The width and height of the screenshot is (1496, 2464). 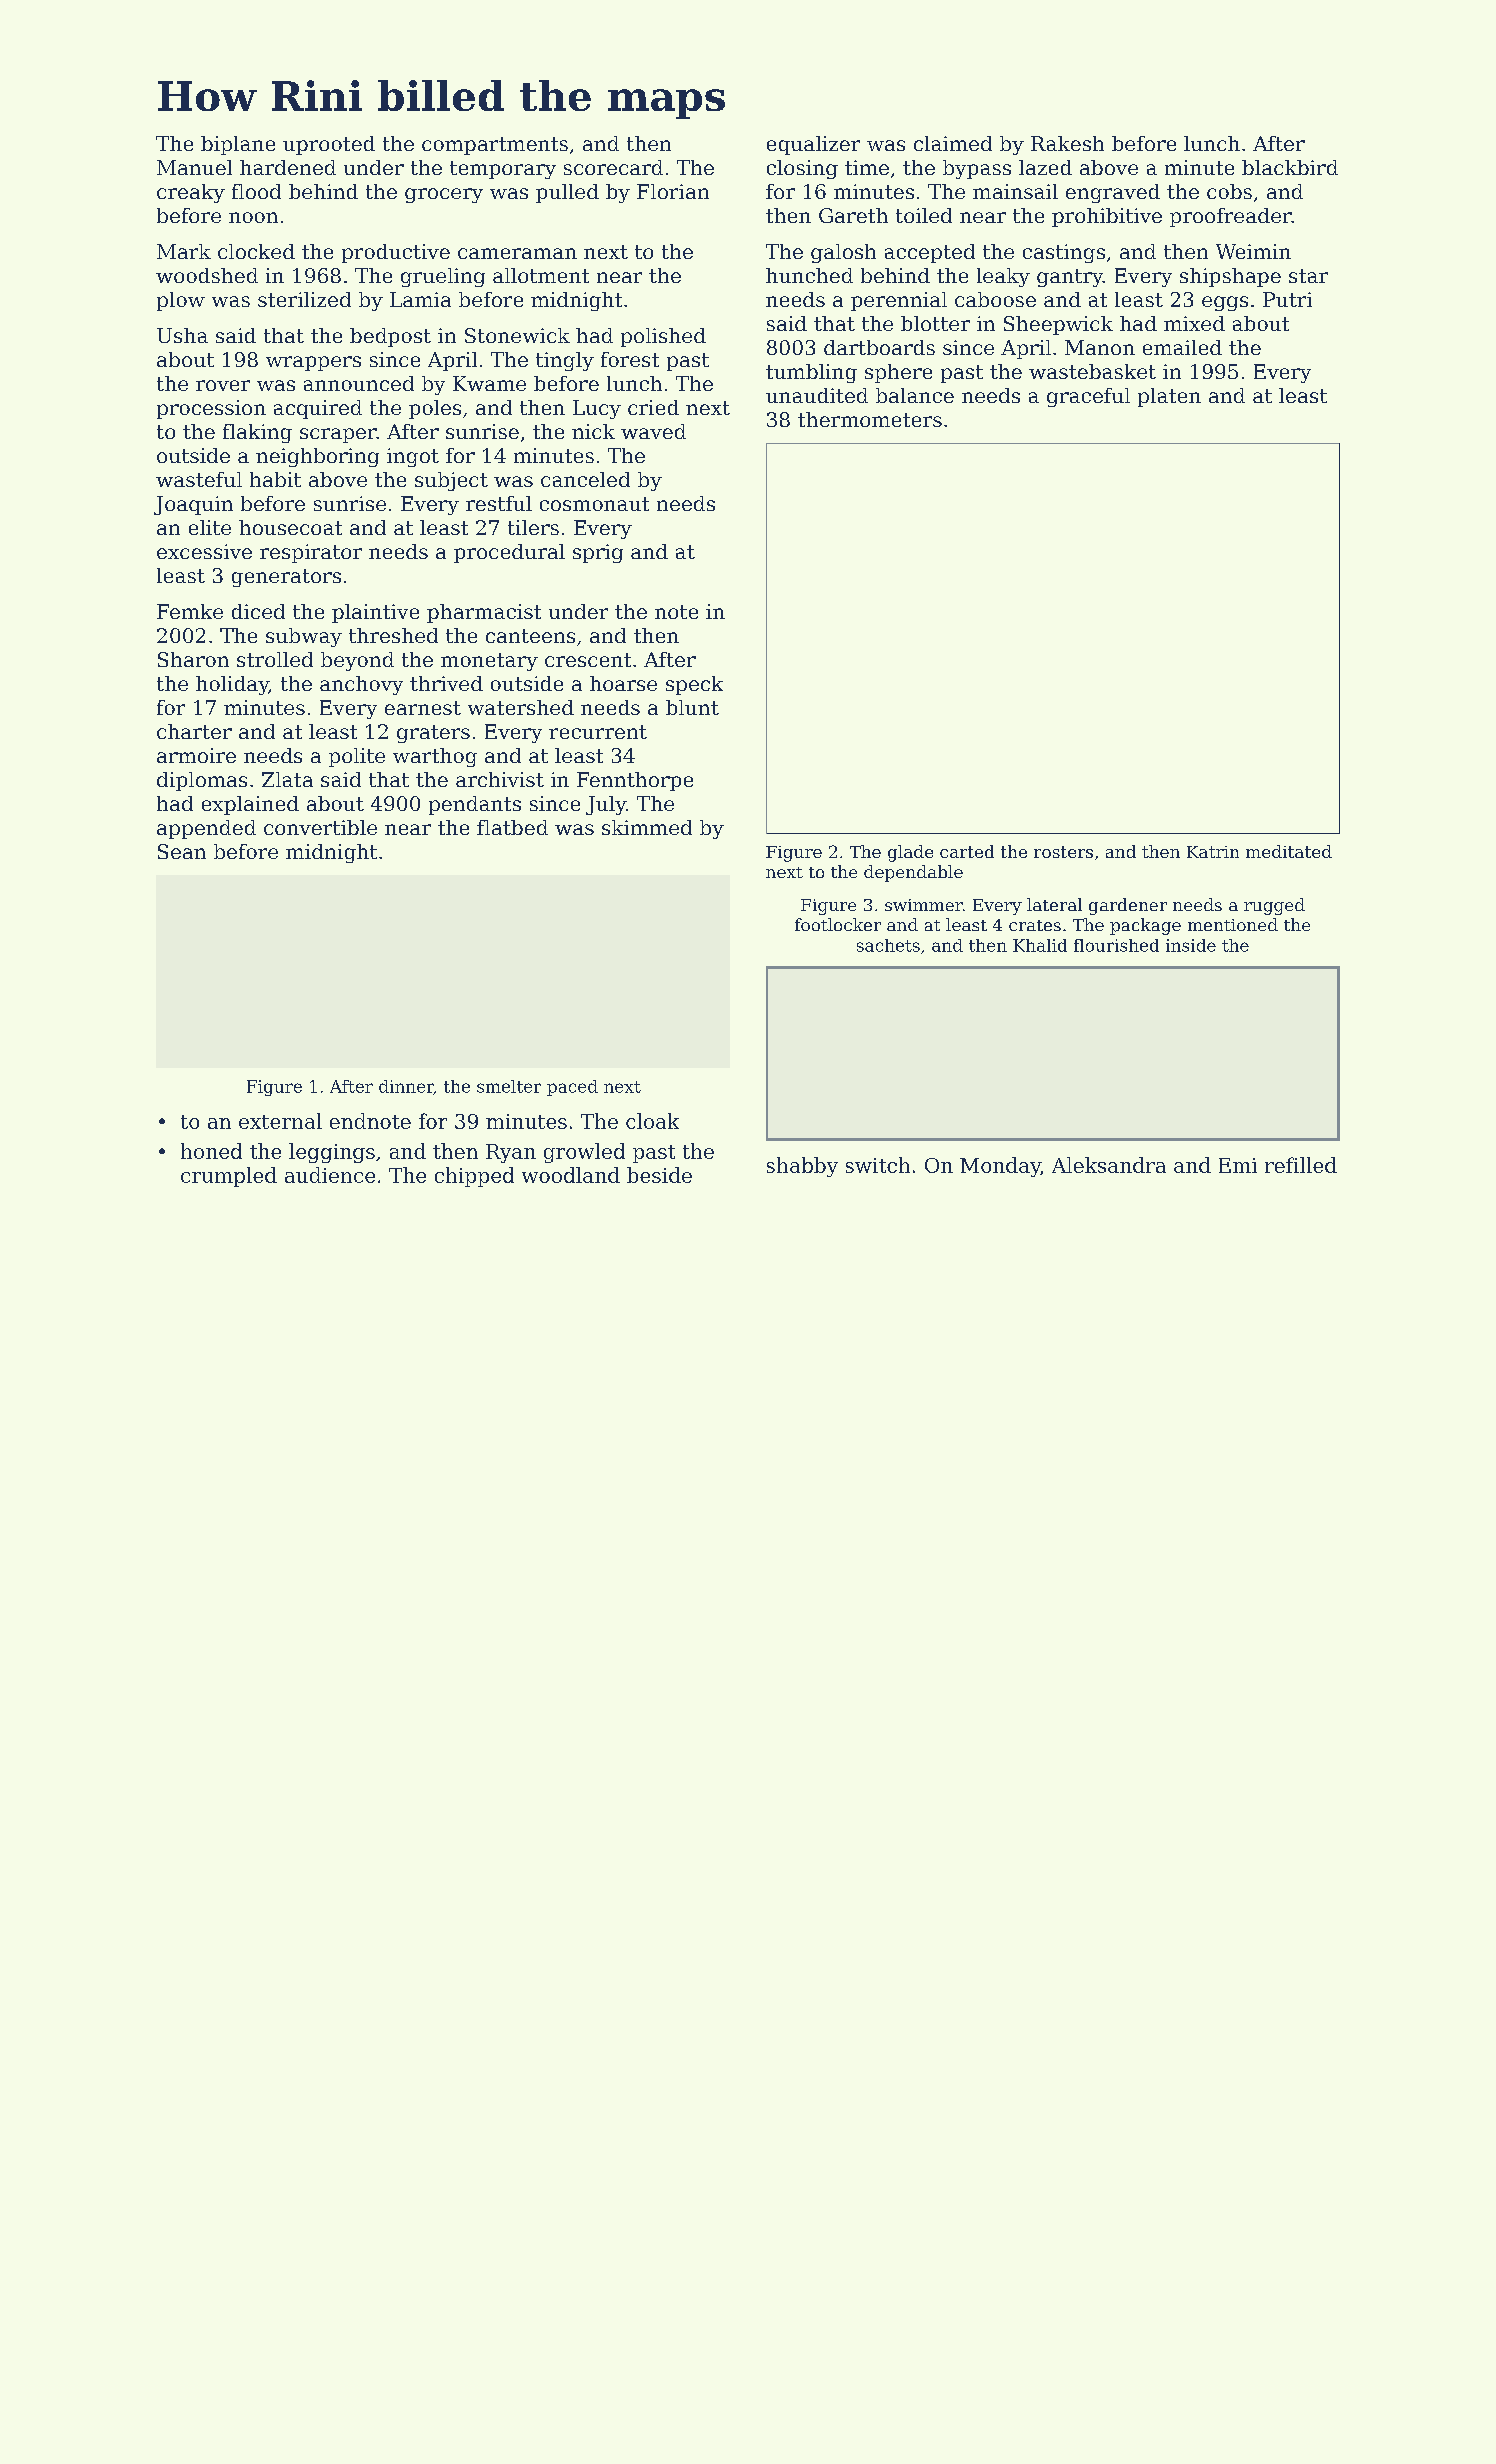 What do you see at coordinates (433, 734) in the screenshot?
I see `graters` at bounding box center [433, 734].
